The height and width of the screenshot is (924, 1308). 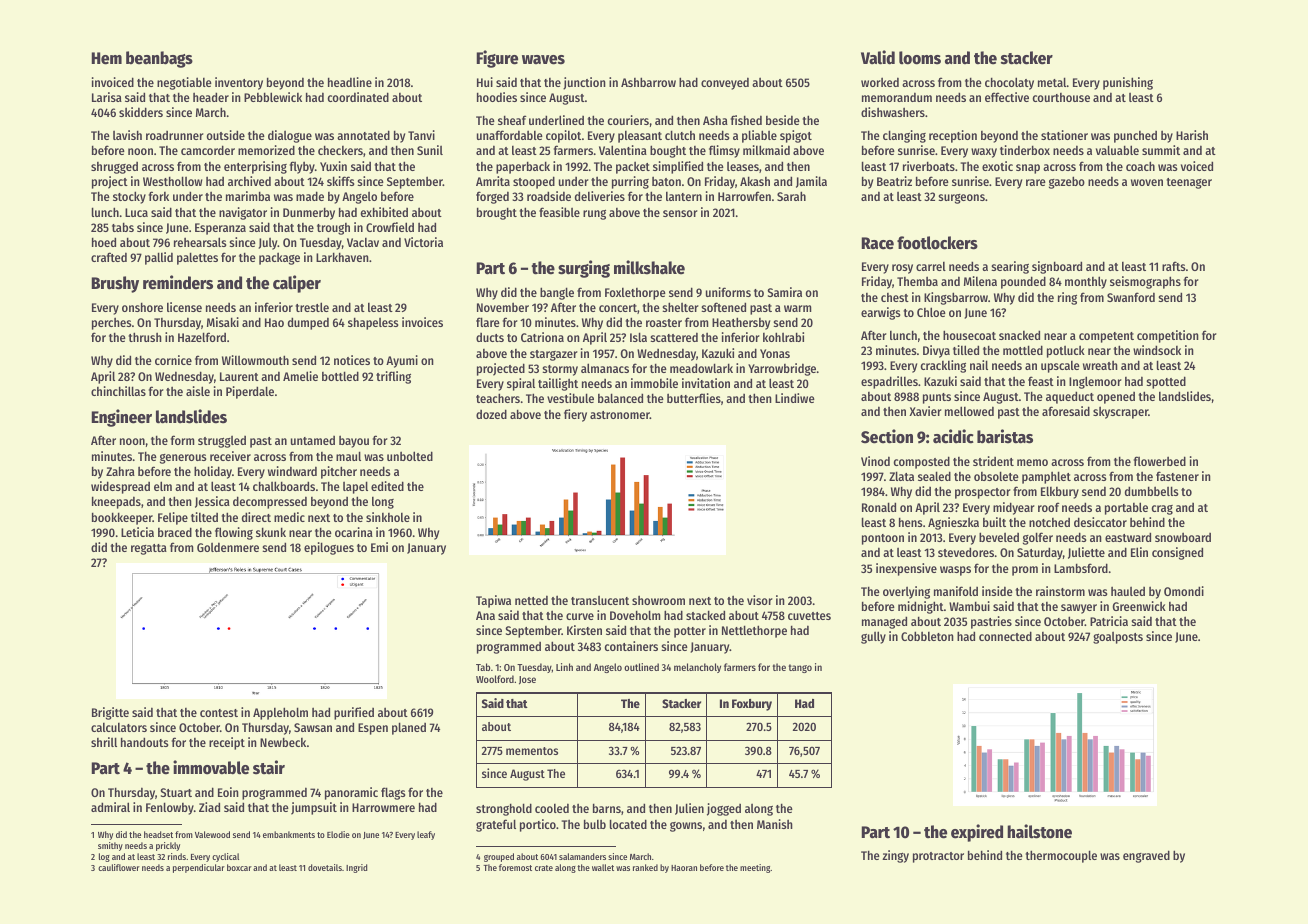 What do you see at coordinates (1118, 637) in the screenshot?
I see `goalposts` at bounding box center [1118, 637].
